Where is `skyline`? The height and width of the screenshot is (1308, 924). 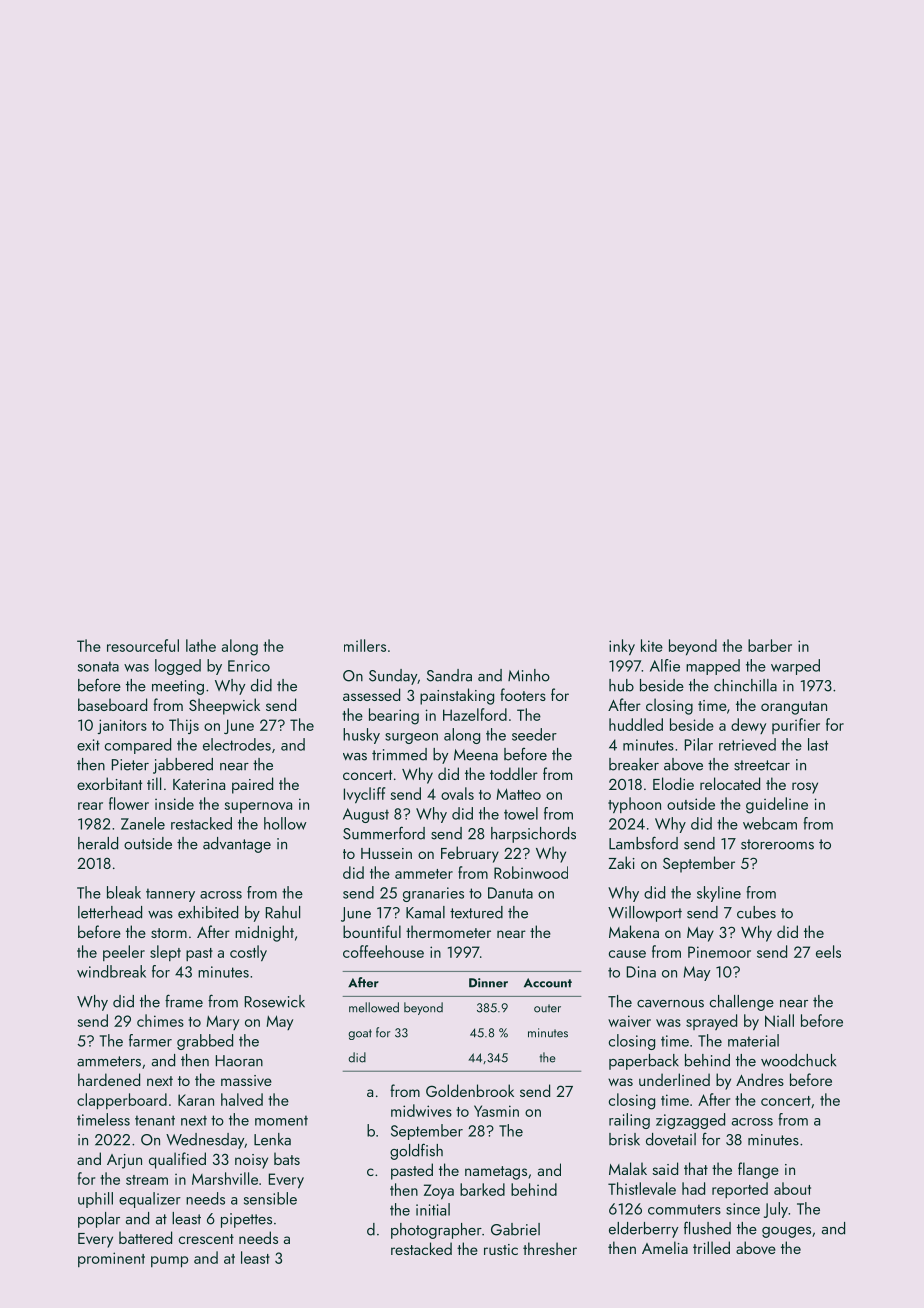
skyline is located at coordinates (719, 894).
